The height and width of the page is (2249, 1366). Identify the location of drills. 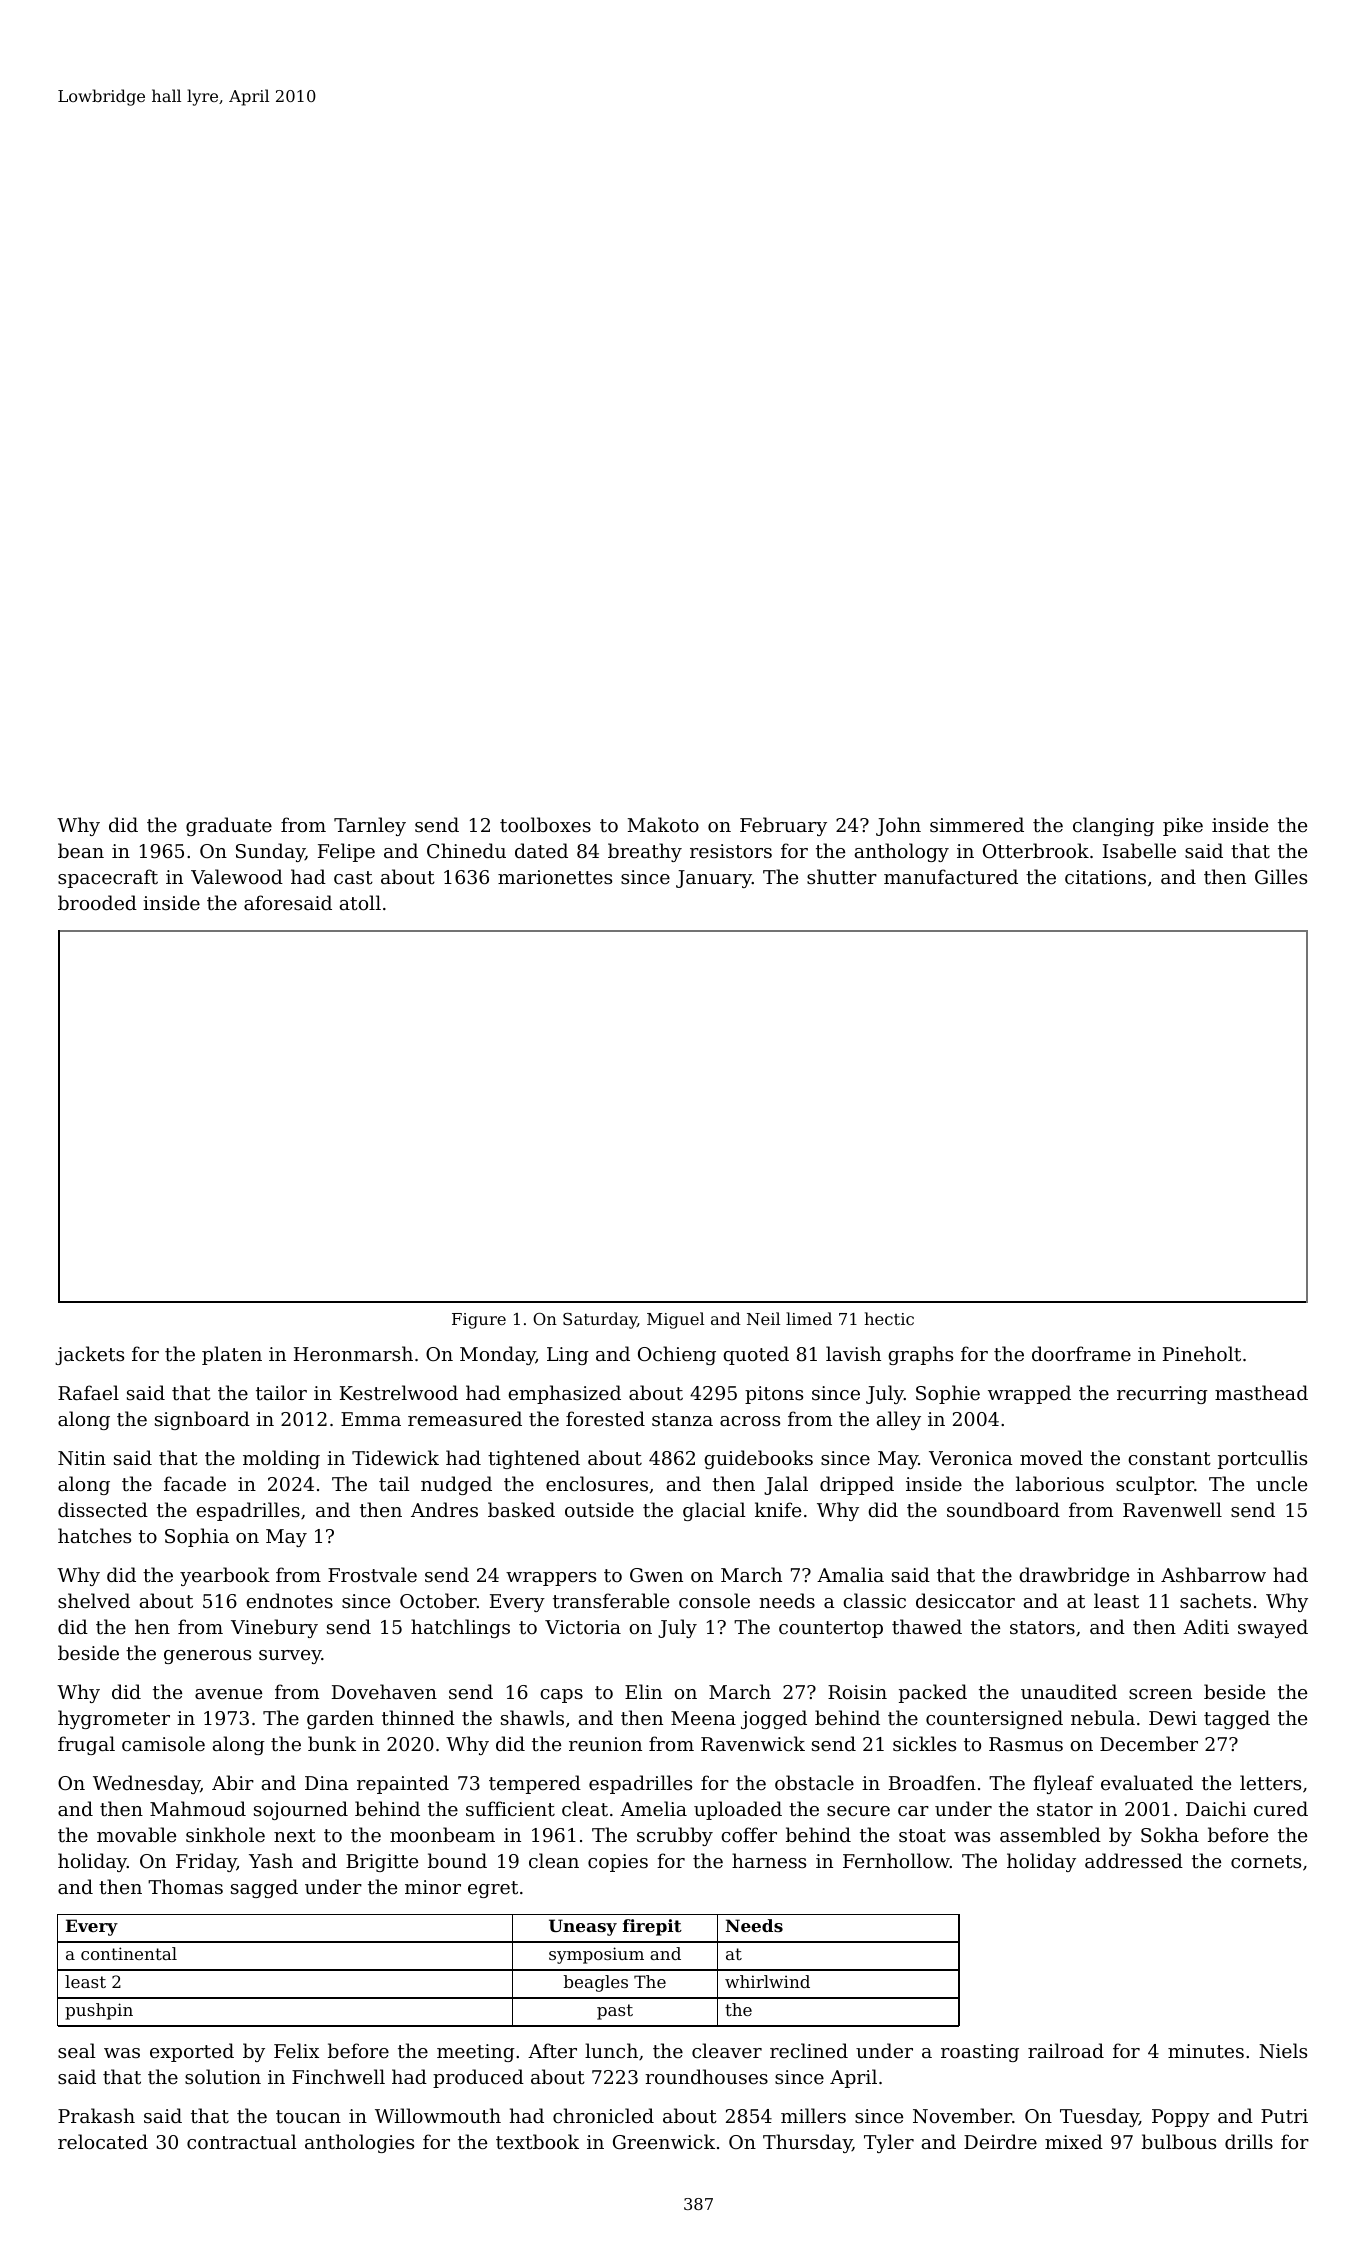
(1249, 2141).
